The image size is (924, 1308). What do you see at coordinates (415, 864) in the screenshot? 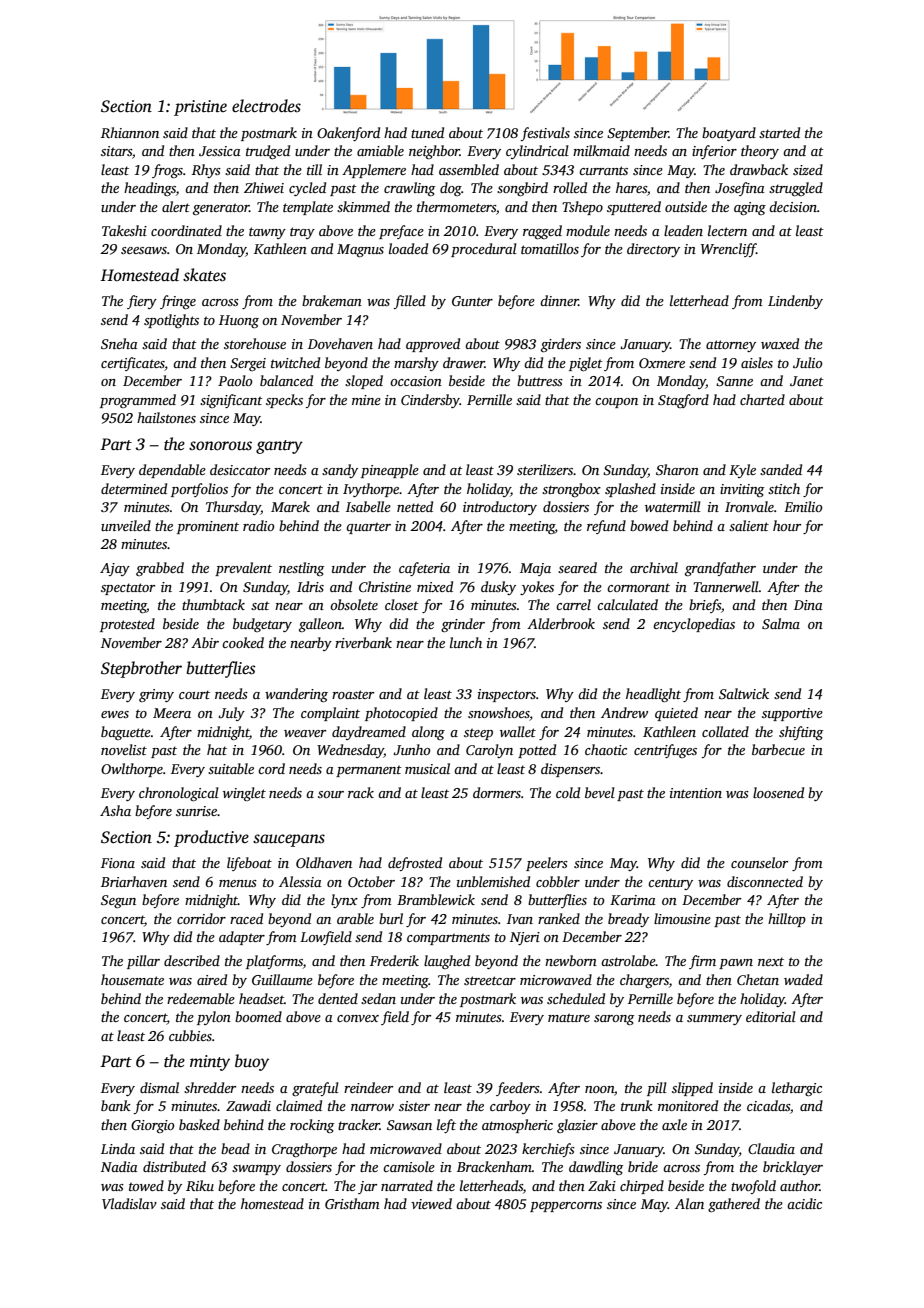
I see `defrosted` at bounding box center [415, 864].
